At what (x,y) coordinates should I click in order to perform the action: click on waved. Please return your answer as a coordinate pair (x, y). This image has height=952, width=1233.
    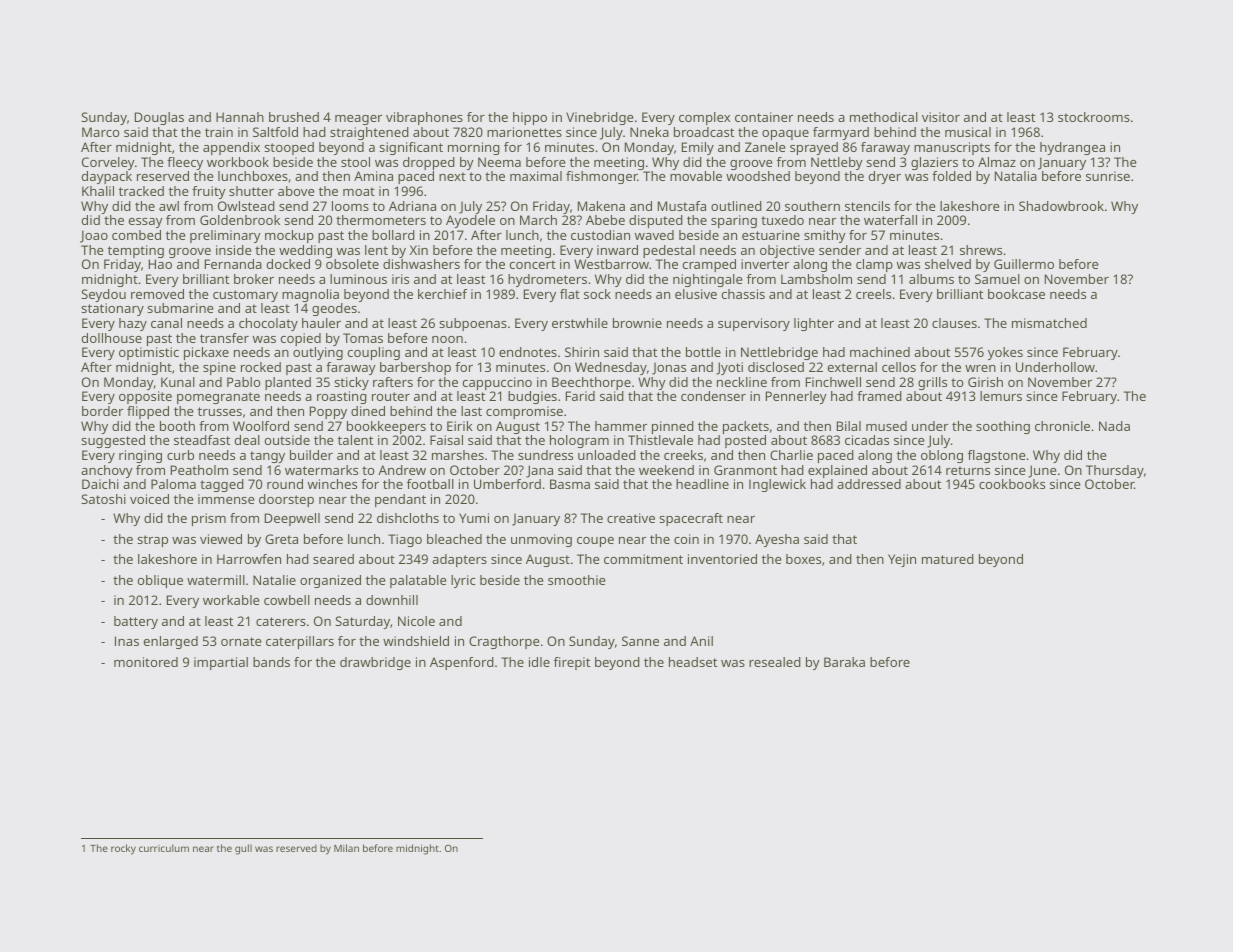
    Looking at the image, I should click on (654, 235).
